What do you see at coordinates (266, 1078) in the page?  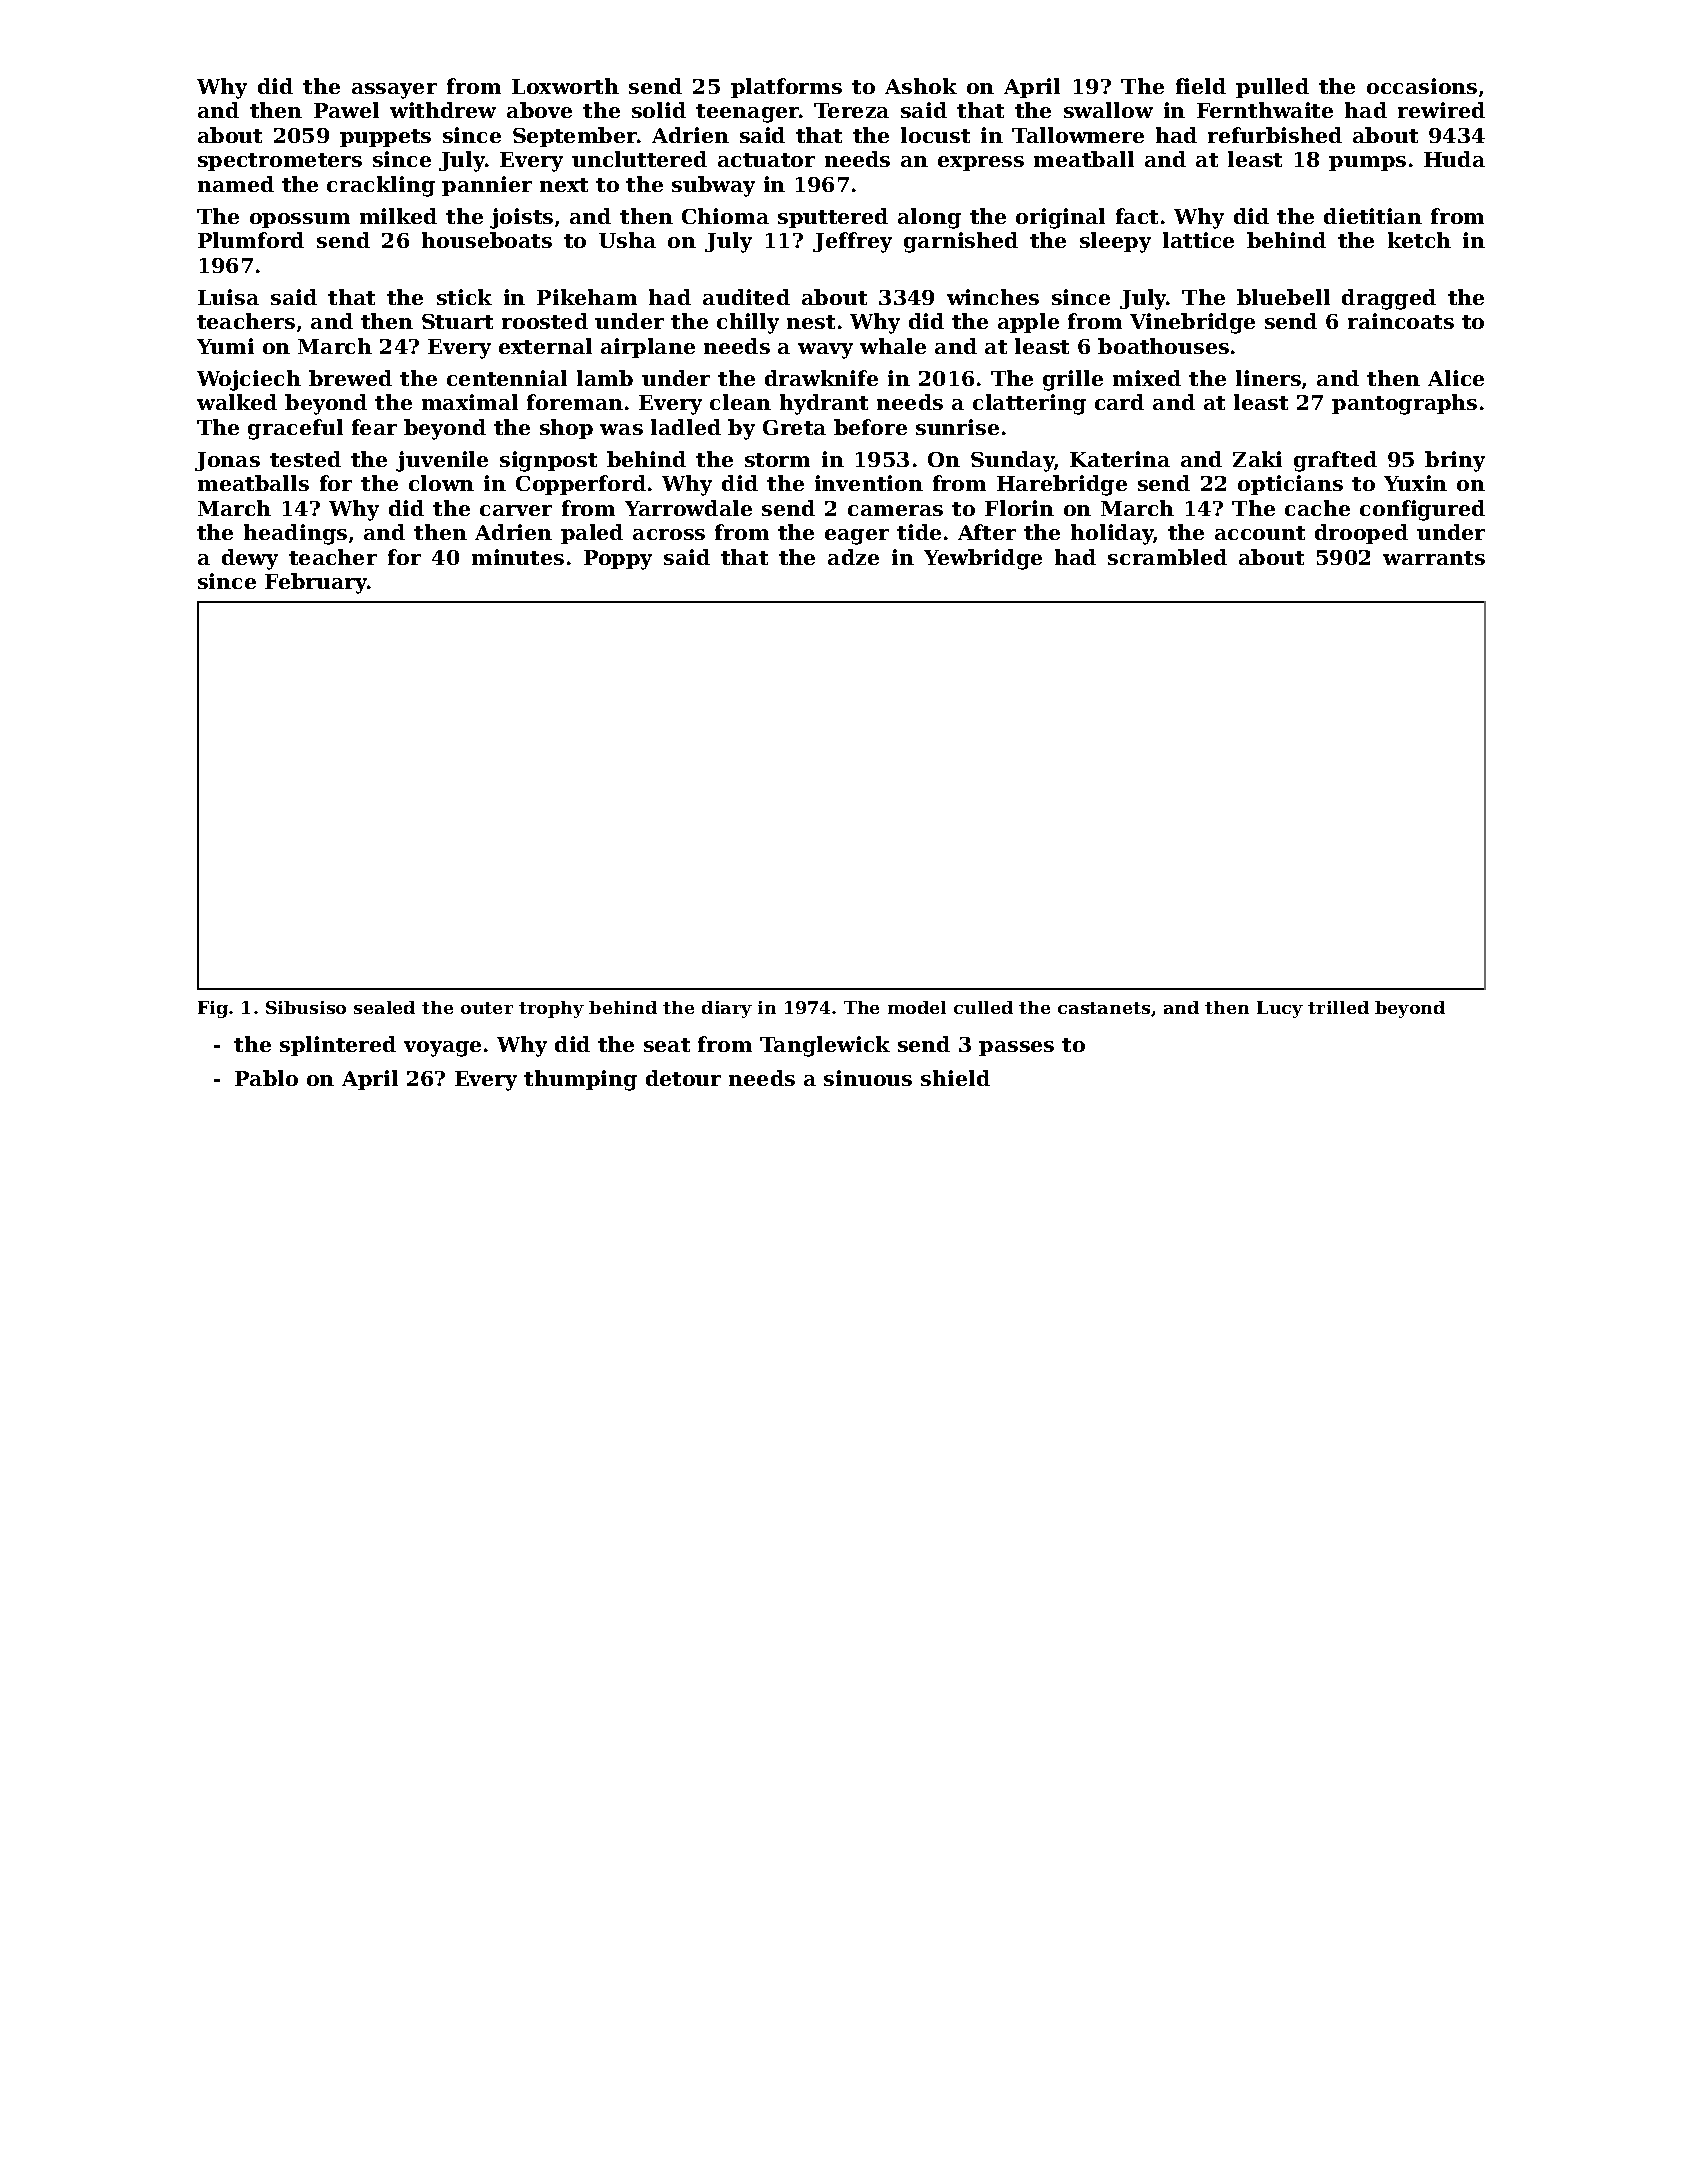 I see `Pablo` at bounding box center [266, 1078].
